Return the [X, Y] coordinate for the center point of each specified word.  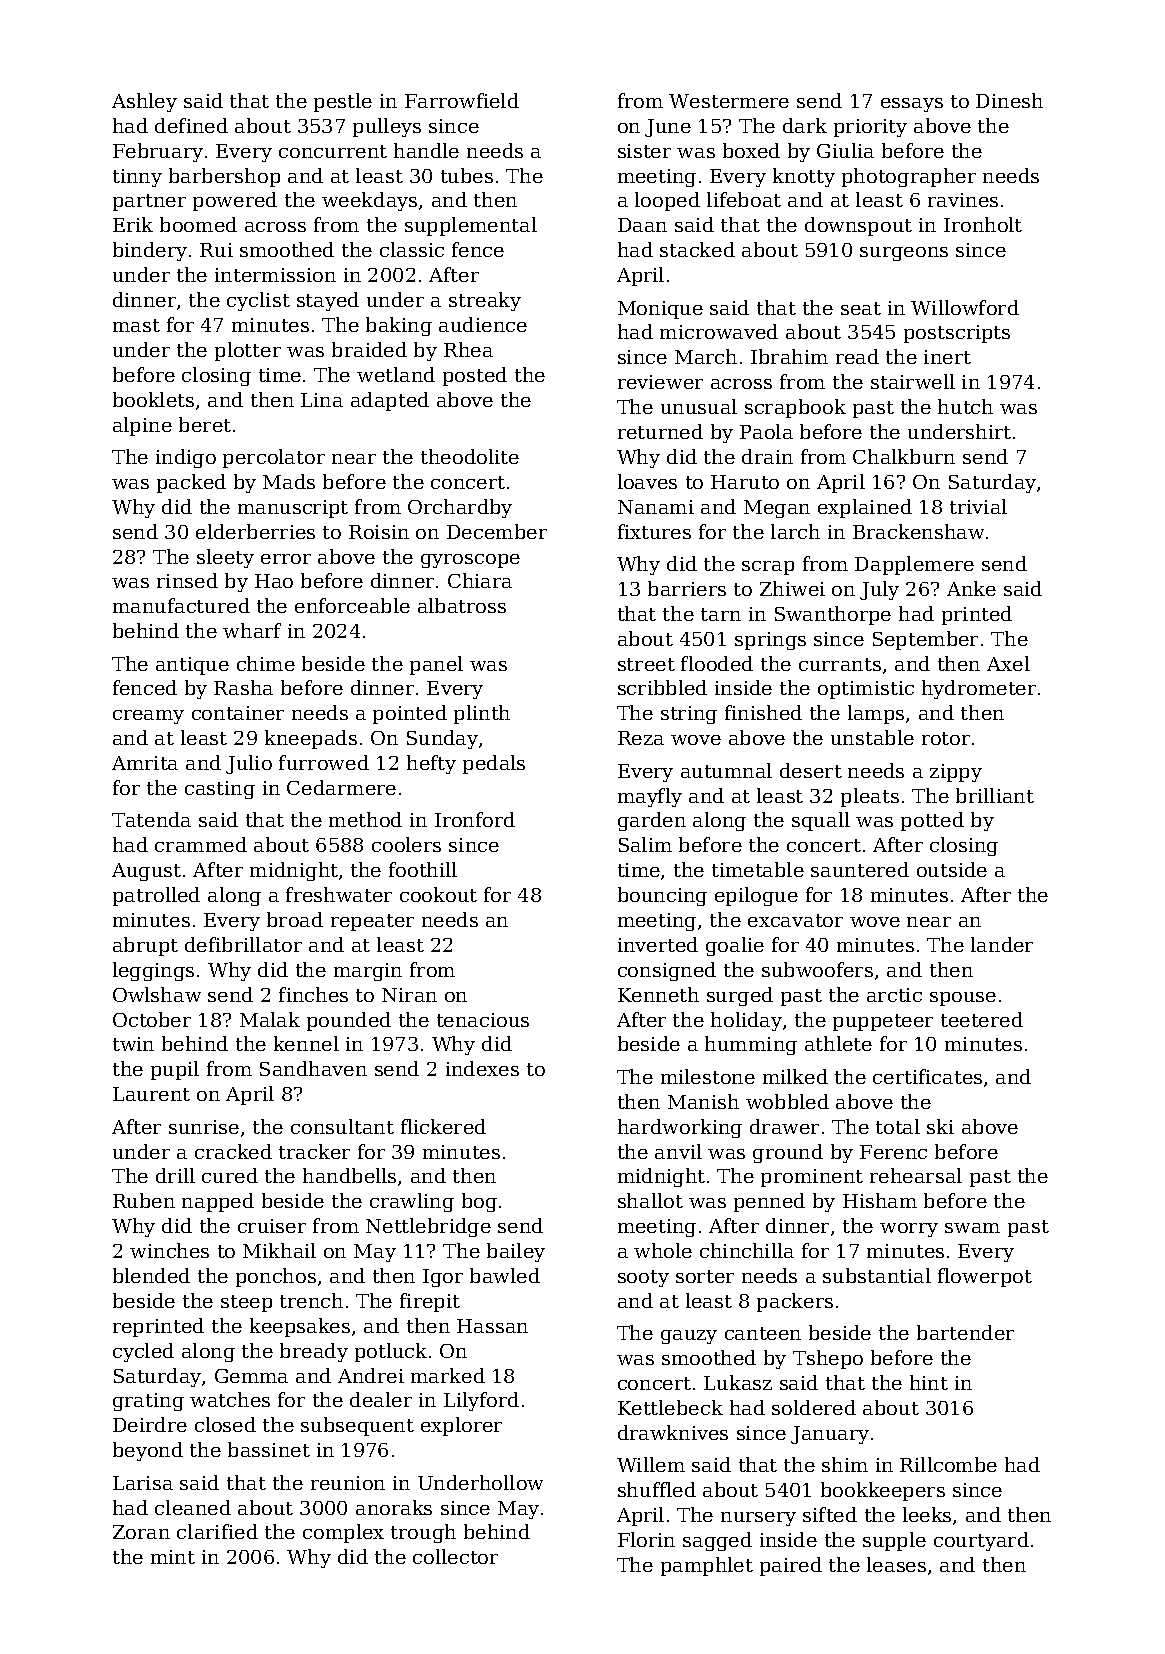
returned [660, 431]
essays [912, 105]
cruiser [272, 1226]
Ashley [144, 102]
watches [230, 1399]
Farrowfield [462, 100]
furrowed [324, 762]
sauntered [860, 869]
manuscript [293, 509]
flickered [443, 1126]
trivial [978, 506]
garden [652, 821]
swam [972, 1228]
